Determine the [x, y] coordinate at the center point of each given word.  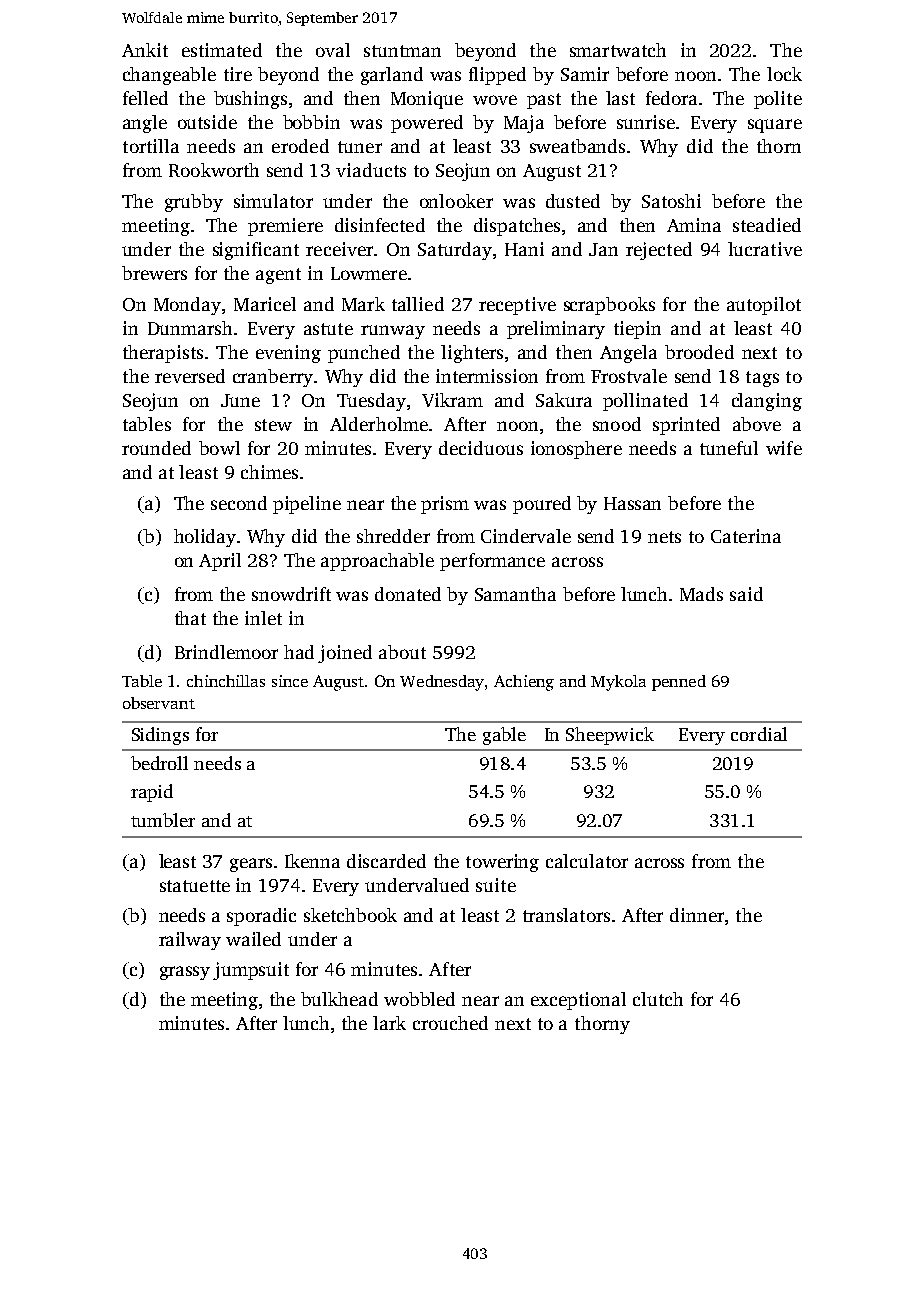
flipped [497, 76]
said [746, 594]
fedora [671, 98]
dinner [697, 915]
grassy [185, 973]
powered [427, 124]
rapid [152, 793]
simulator [273, 201]
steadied [767, 225]
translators [566, 915]
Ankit [145, 50]
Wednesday [442, 683]
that [190, 618]
